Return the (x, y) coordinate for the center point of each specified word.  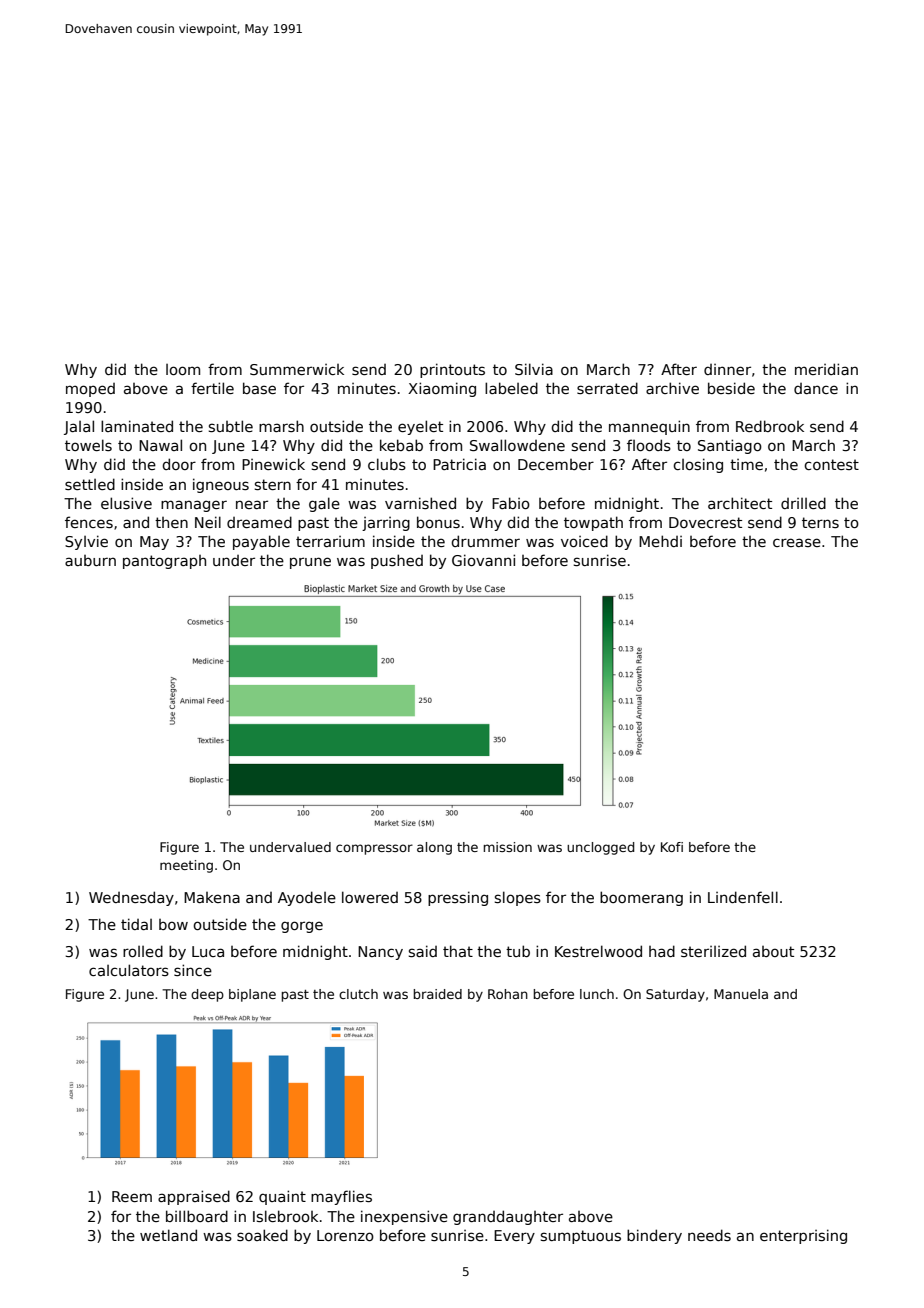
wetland (168, 1235)
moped (90, 390)
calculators (129, 970)
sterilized (713, 951)
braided (438, 994)
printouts (452, 370)
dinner (727, 369)
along (434, 848)
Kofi (672, 847)
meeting (186, 866)
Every (514, 1237)
